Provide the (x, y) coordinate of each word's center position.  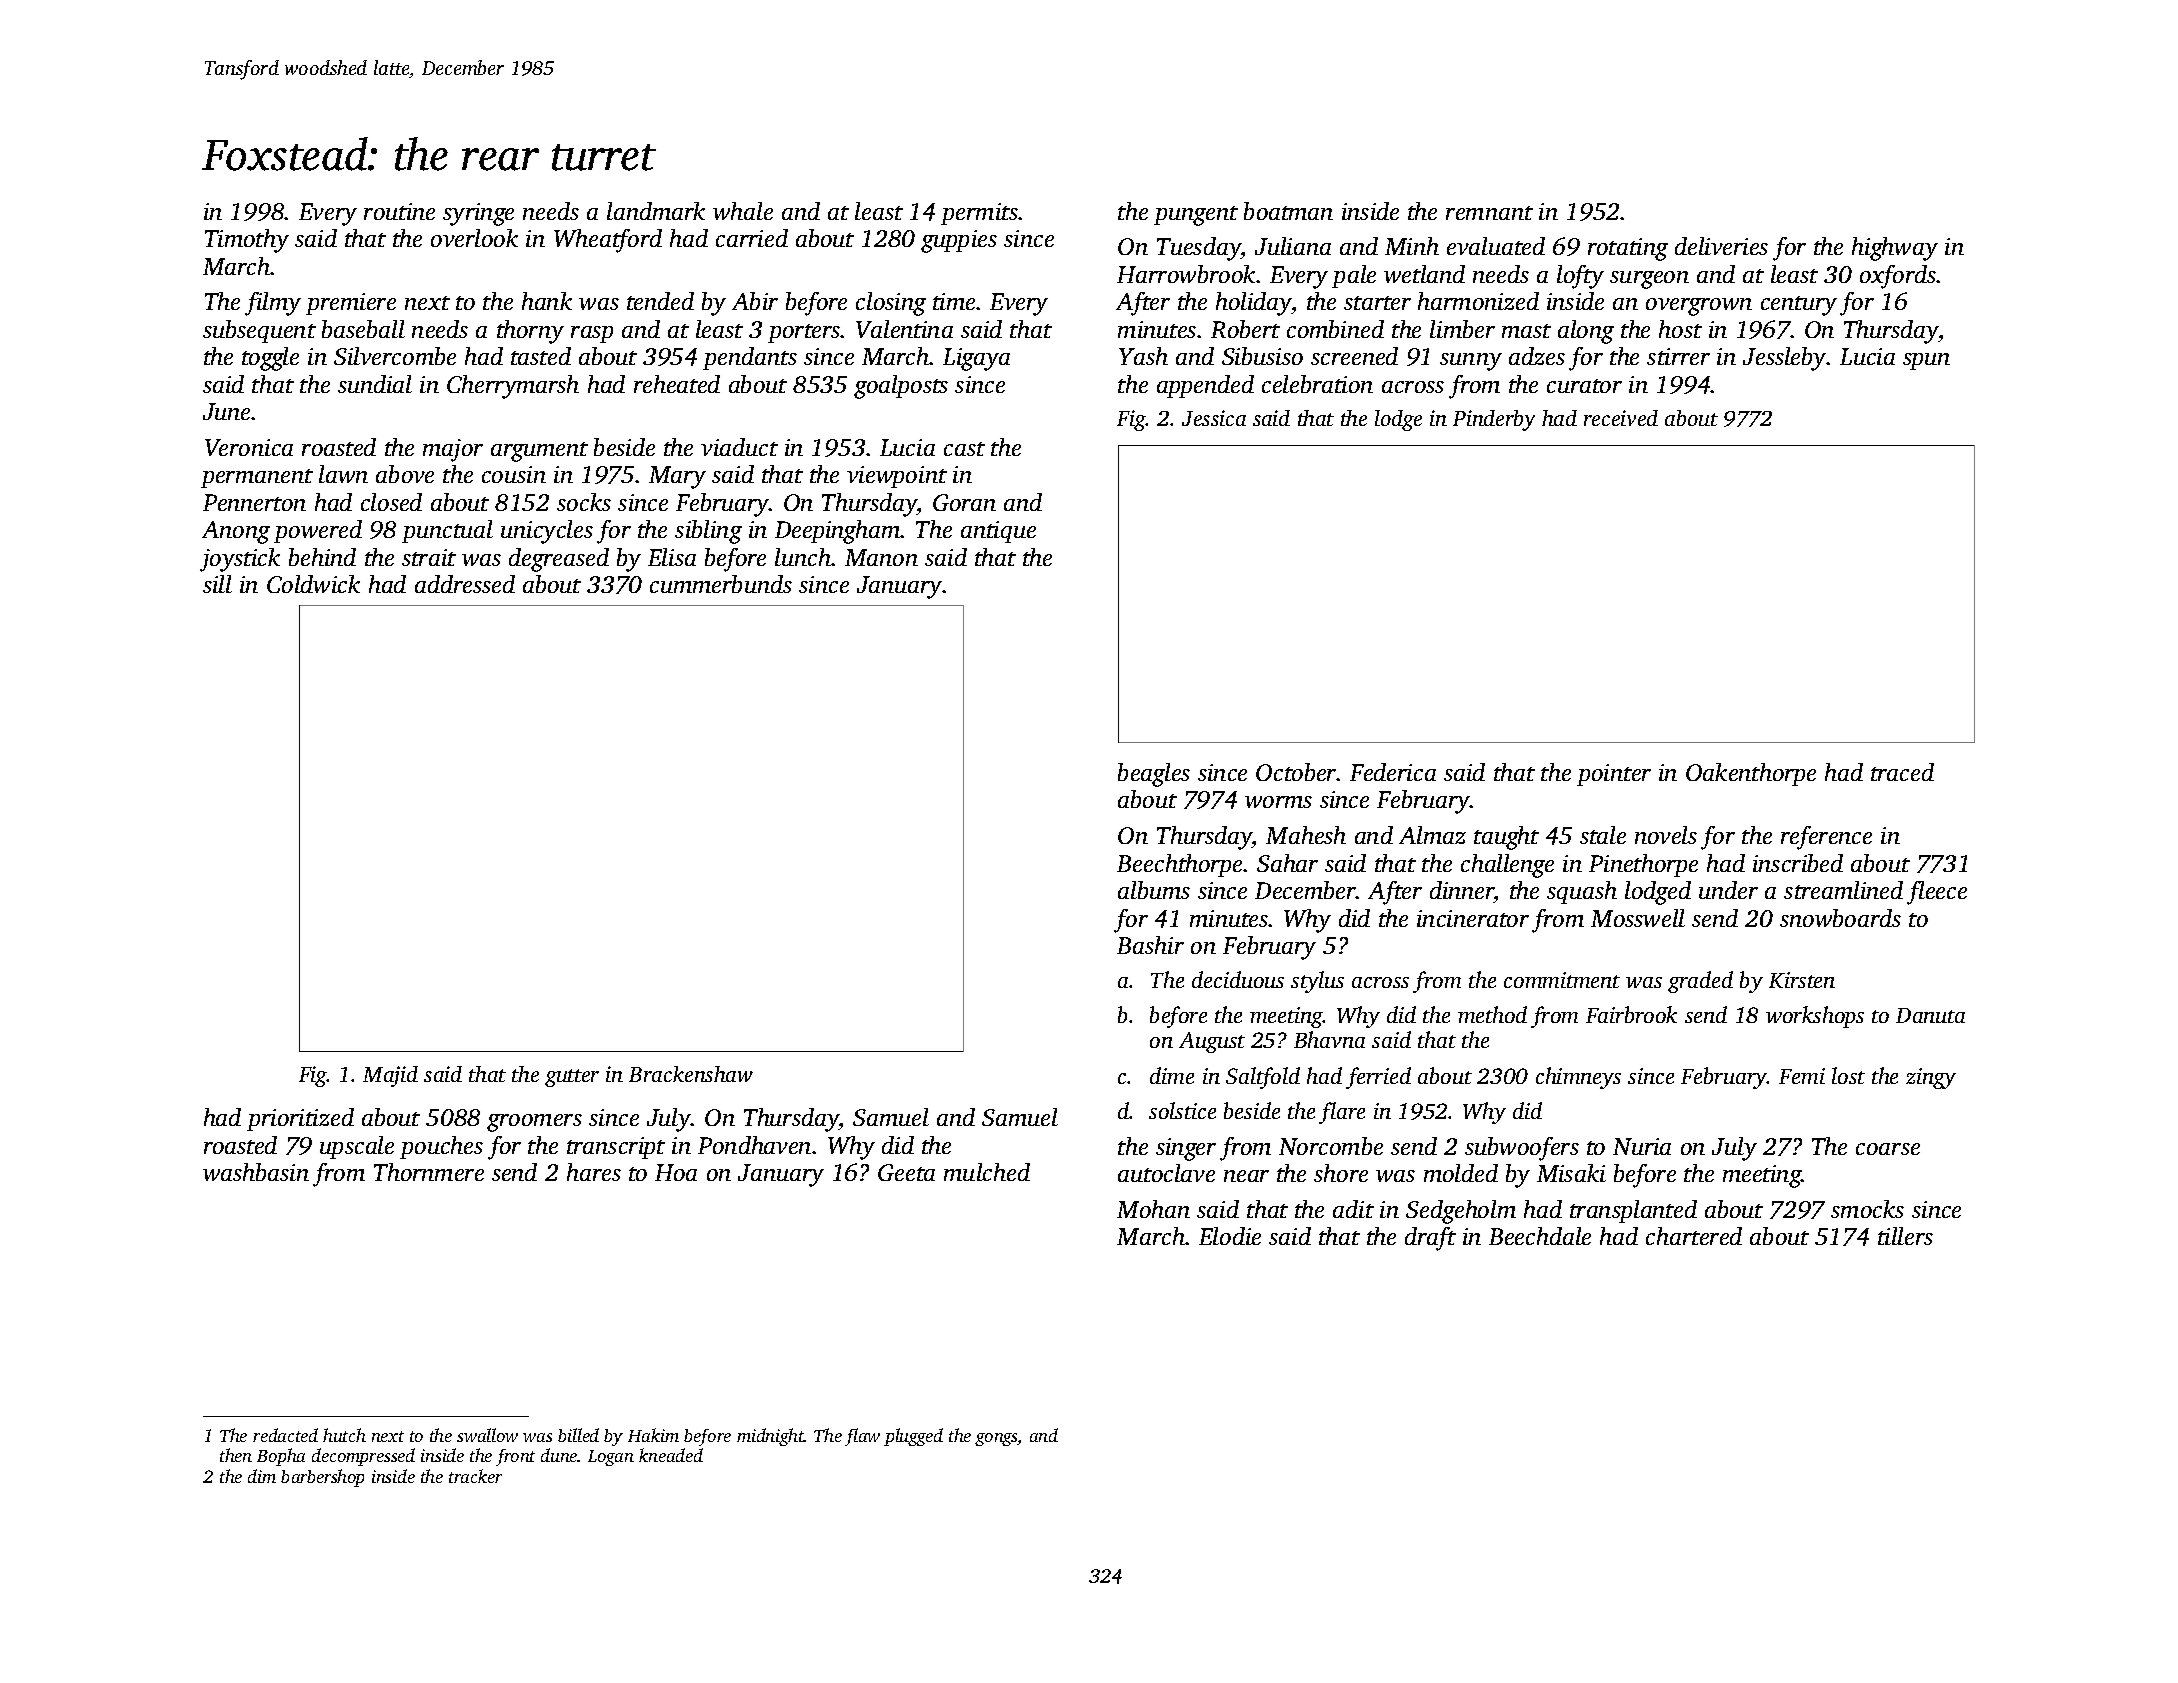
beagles (1154, 775)
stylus (1317, 982)
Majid (390, 1076)
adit (1353, 1209)
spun (1926, 361)
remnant (1489, 213)
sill (217, 584)
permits (979, 214)
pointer (1614, 775)
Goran (964, 502)
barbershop (322, 1478)
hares (594, 1172)
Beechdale (1540, 1236)
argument (539, 452)
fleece (1937, 893)
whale (743, 211)
